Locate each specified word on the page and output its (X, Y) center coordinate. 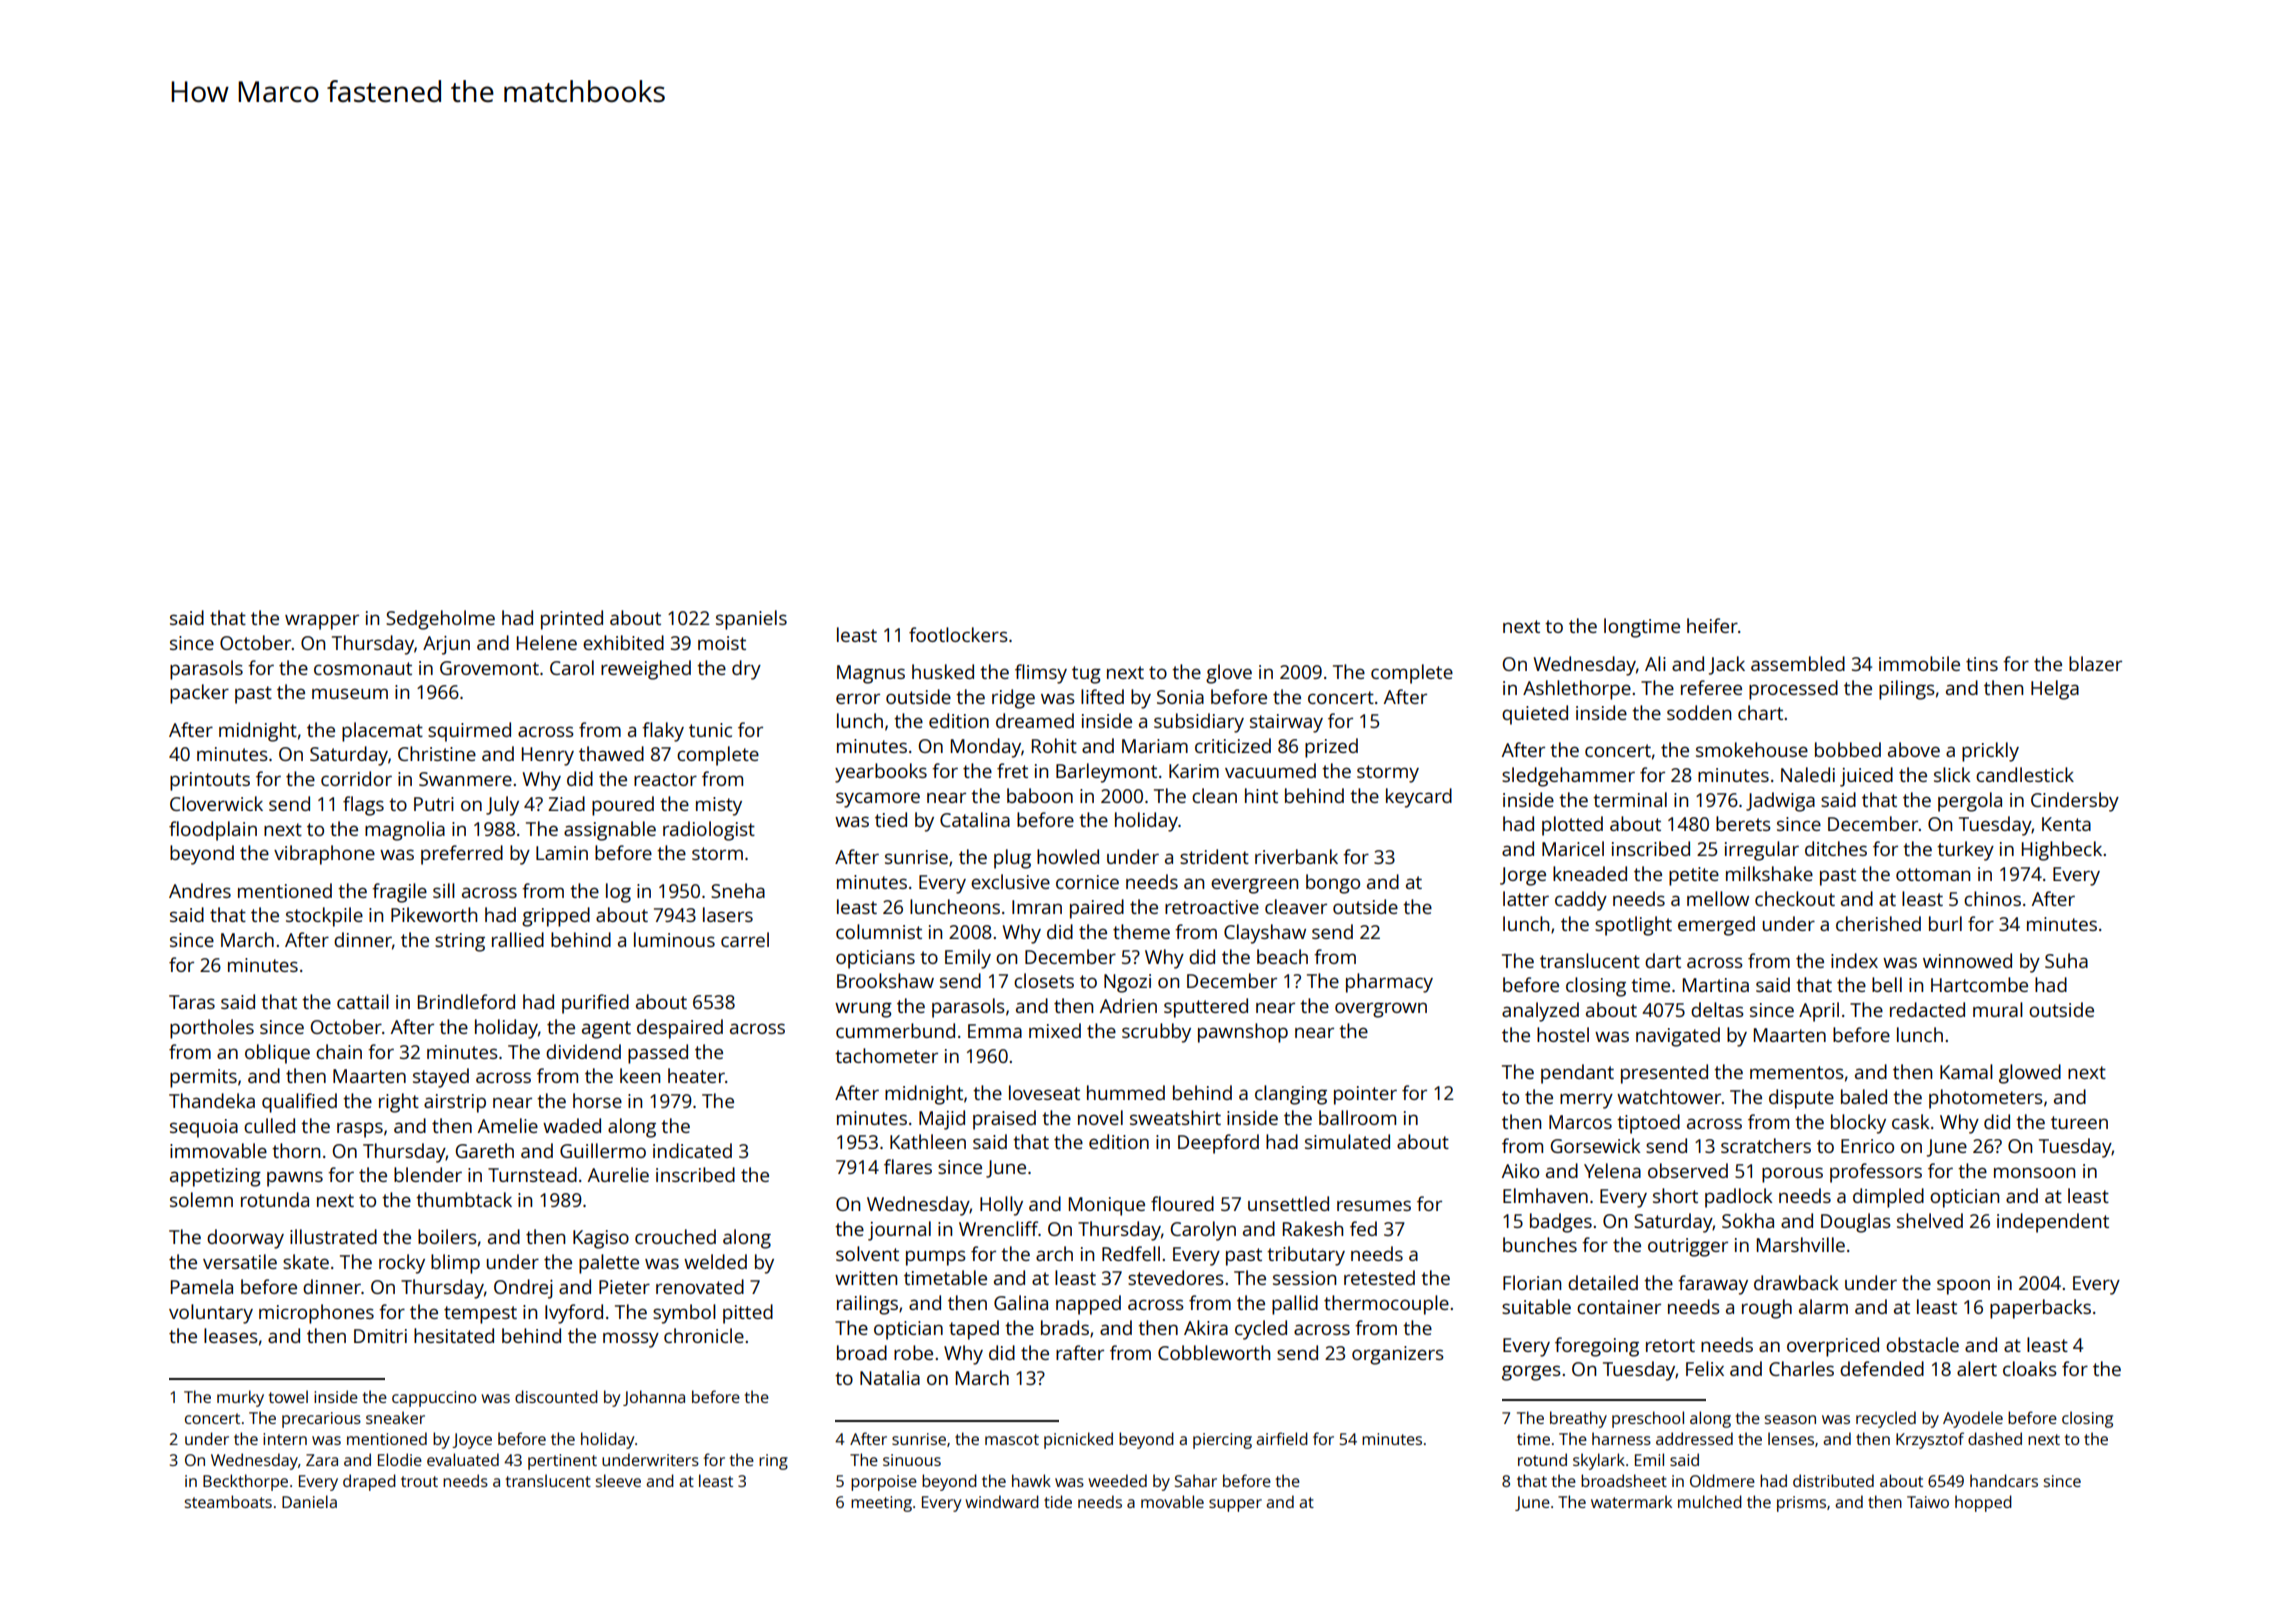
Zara (322, 1460)
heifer (1712, 625)
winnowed (1967, 960)
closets (1044, 980)
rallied (518, 939)
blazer (2095, 663)
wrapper (322, 622)
